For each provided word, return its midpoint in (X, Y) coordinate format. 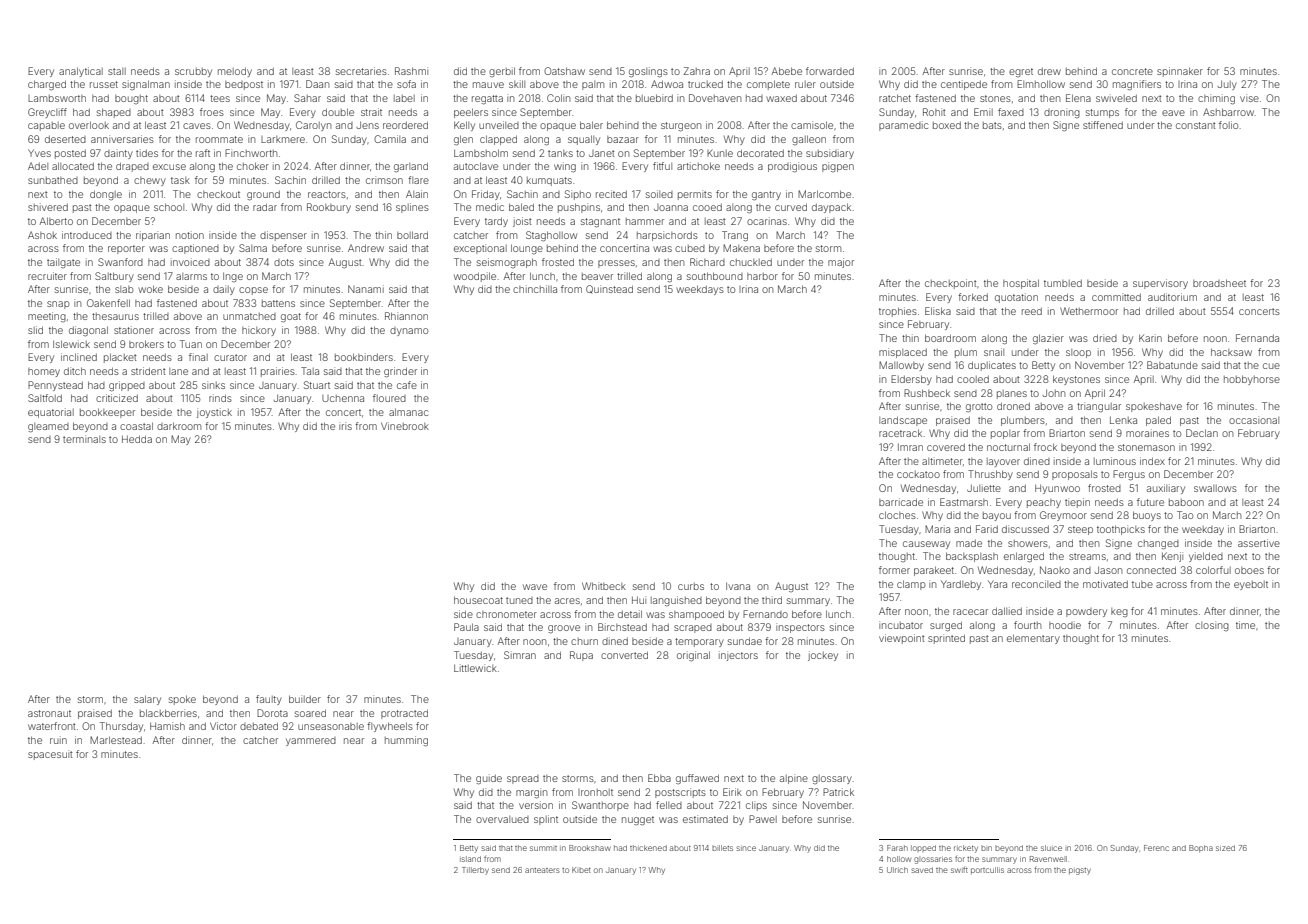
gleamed (48, 427)
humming (406, 741)
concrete (1132, 71)
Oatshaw (564, 71)
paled (1158, 421)
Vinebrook (405, 426)
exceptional (480, 249)
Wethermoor (1089, 311)
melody (235, 72)
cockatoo (918, 474)
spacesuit (50, 755)
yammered (311, 741)
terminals (84, 439)
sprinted (946, 639)
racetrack (900, 433)
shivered (48, 207)
